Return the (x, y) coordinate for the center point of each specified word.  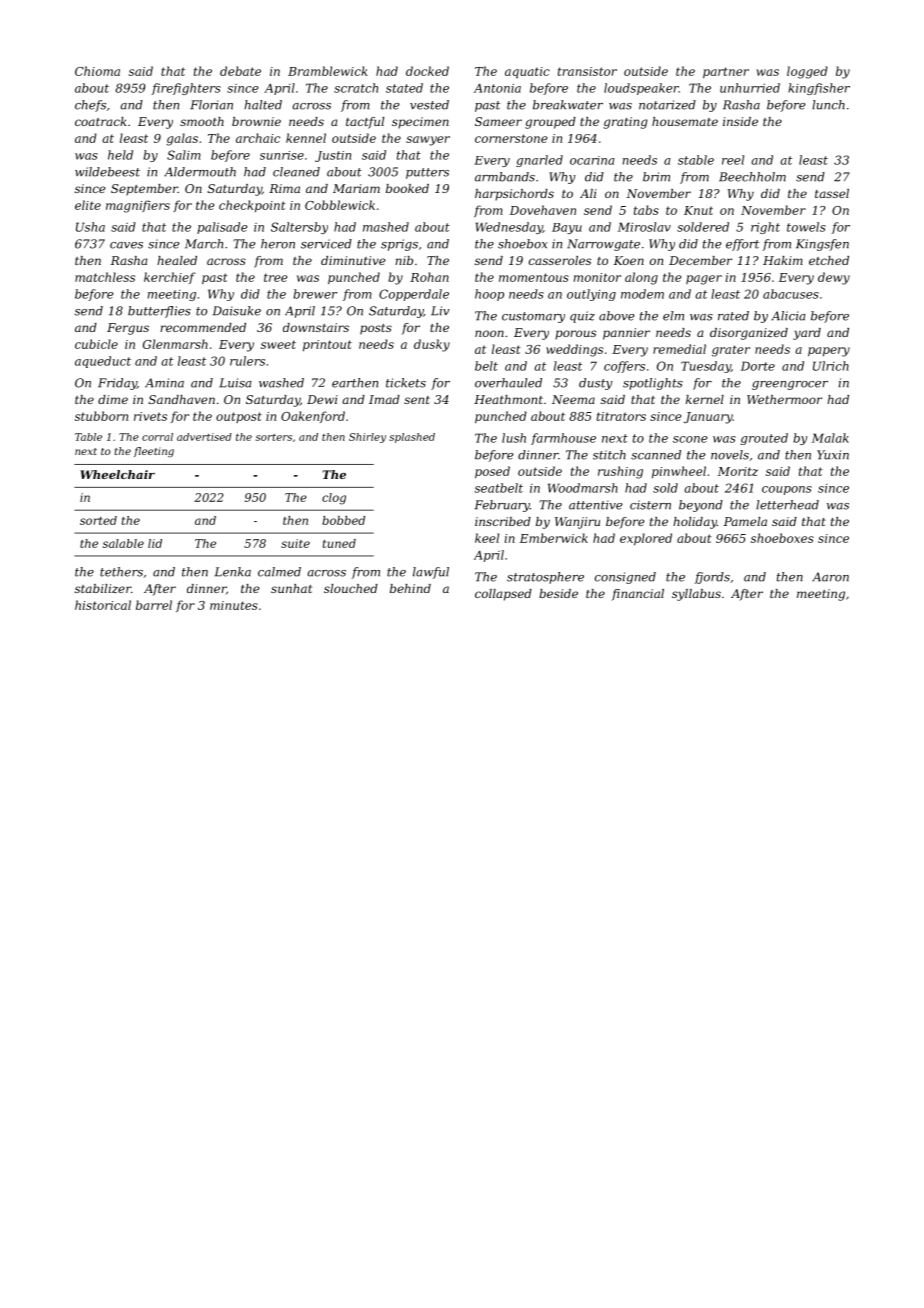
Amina (164, 383)
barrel (154, 605)
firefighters (186, 89)
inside (740, 121)
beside (558, 593)
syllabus (696, 595)
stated (404, 88)
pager (704, 280)
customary (533, 317)
